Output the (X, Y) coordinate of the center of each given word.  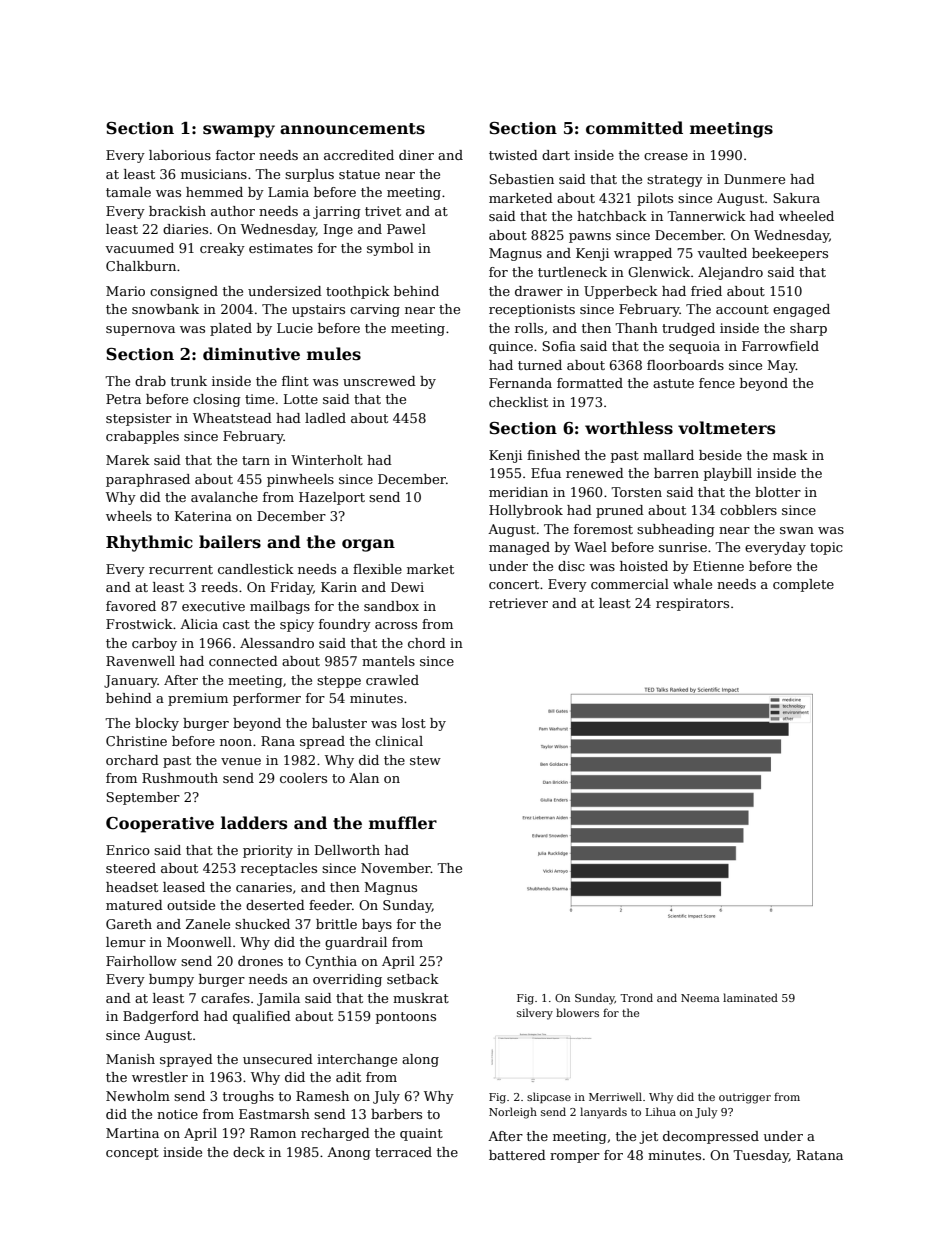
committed (634, 128)
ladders (254, 823)
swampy (239, 131)
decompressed (711, 1137)
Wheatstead (232, 418)
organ (368, 545)
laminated (750, 997)
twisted (513, 155)
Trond (636, 997)
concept (132, 1154)
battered (517, 1155)
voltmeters (726, 428)
